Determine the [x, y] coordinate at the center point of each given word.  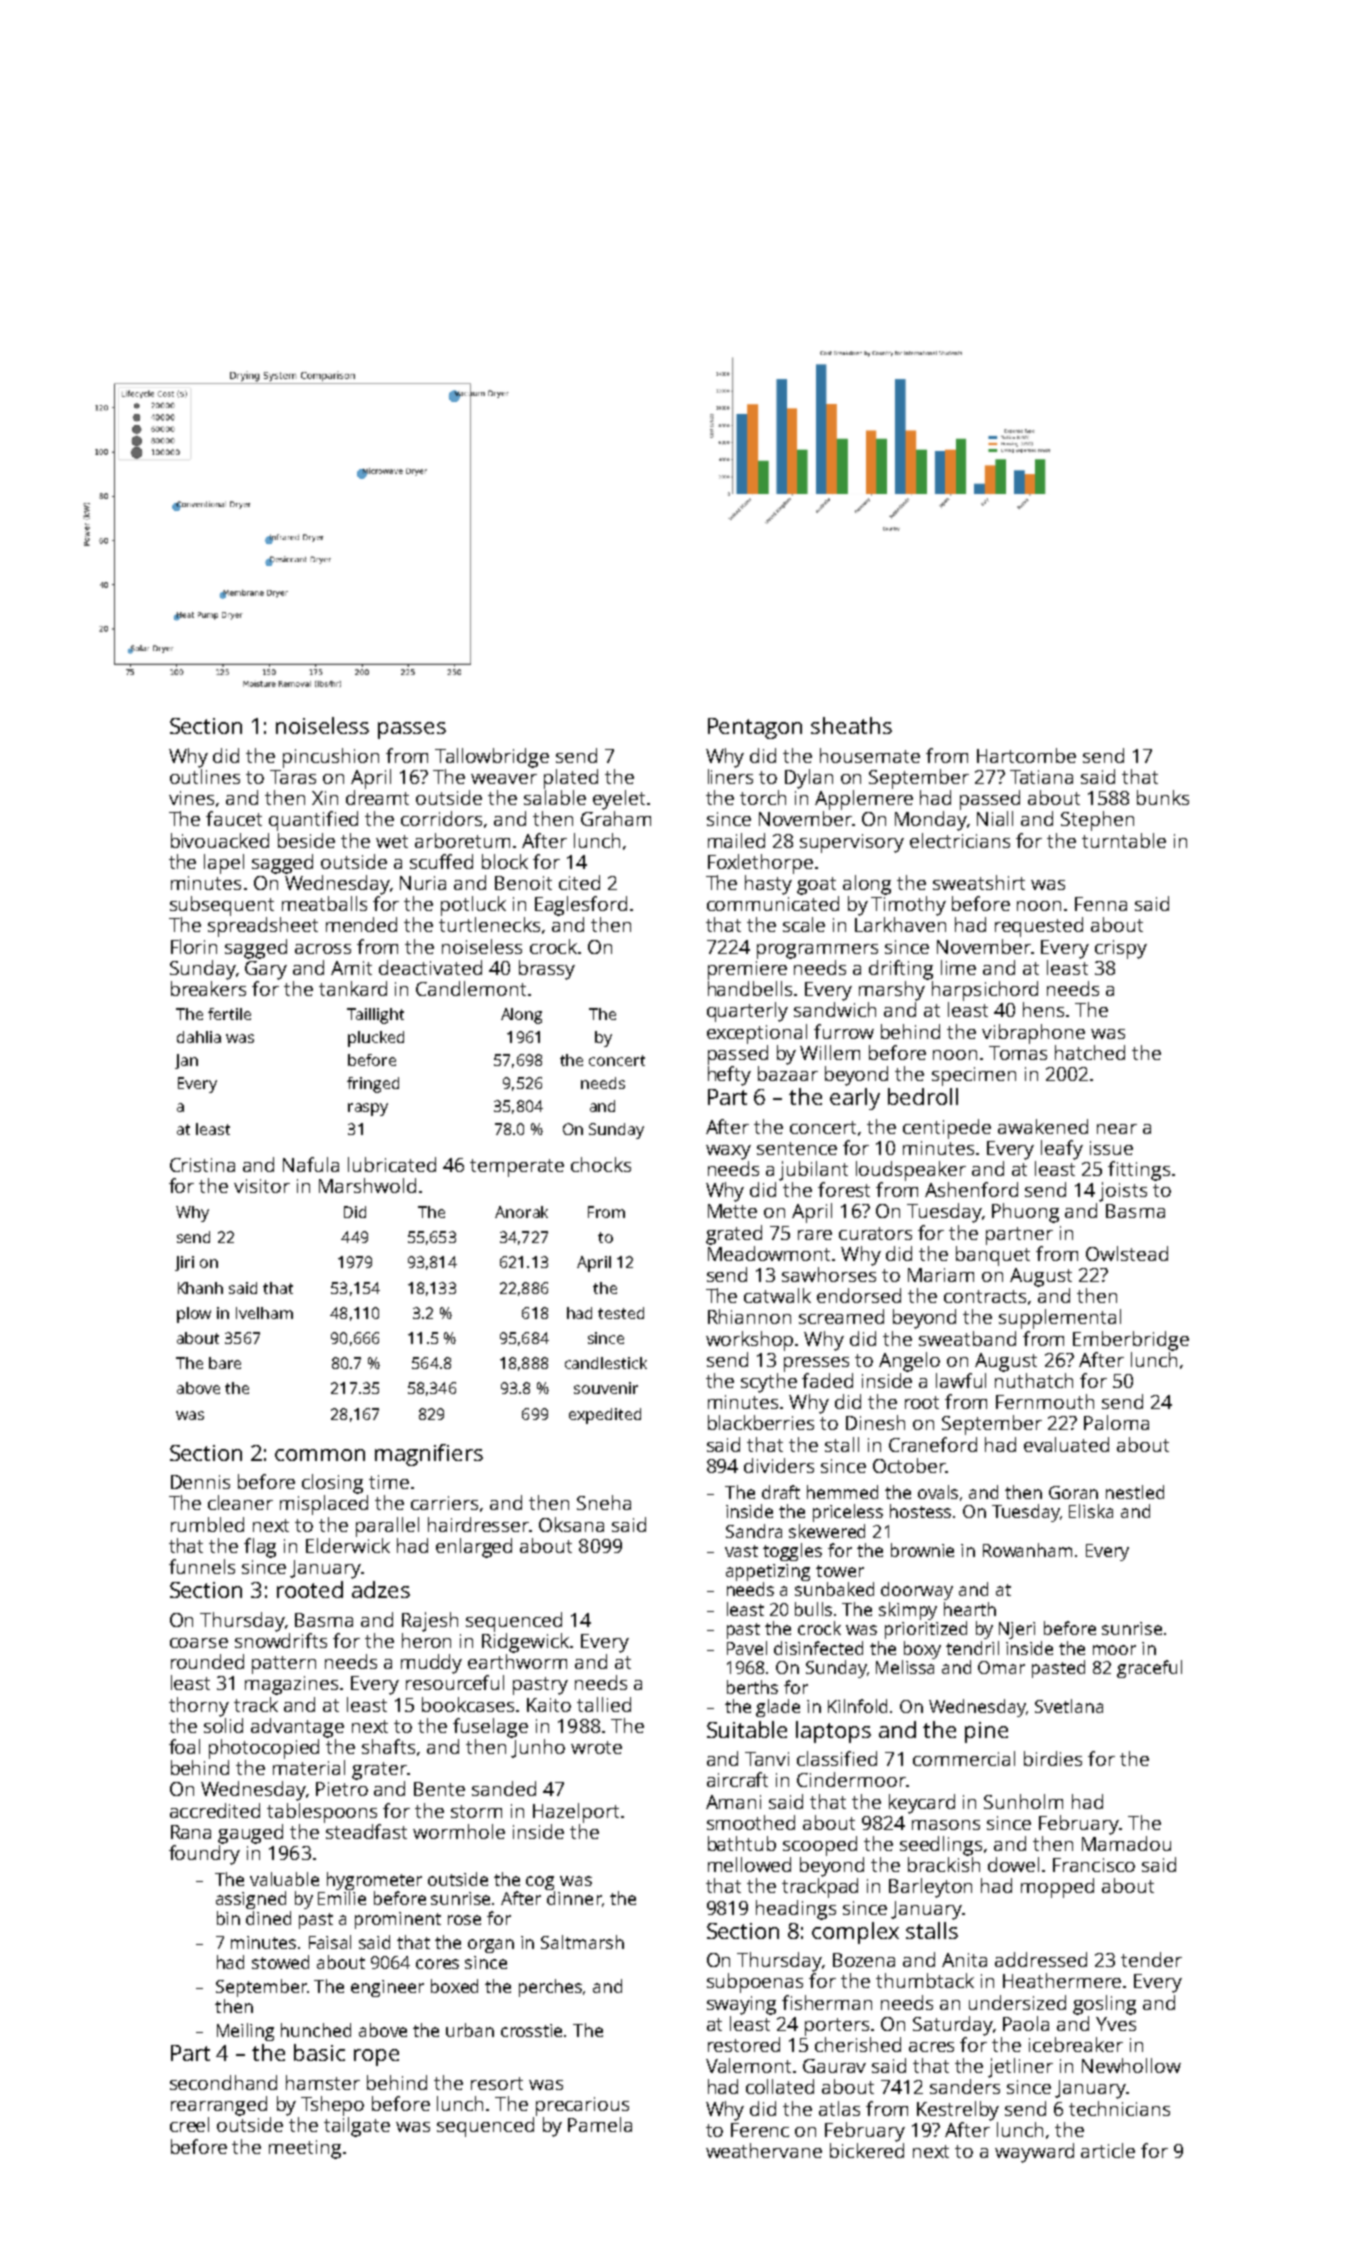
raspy [368, 1109]
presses [816, 1364]
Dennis [200, 1482]
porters [837, 2027]
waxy [728, 1152]
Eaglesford [581, 906]
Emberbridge [1131, 1341]
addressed [1041, 1959]
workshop [749, 1341]
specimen [974, 1076]
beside [306, 840]
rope [376, 2057]
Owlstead [1127, 1253]
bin [228, 1918]
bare [225, 1363]
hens [1043, 1009]
